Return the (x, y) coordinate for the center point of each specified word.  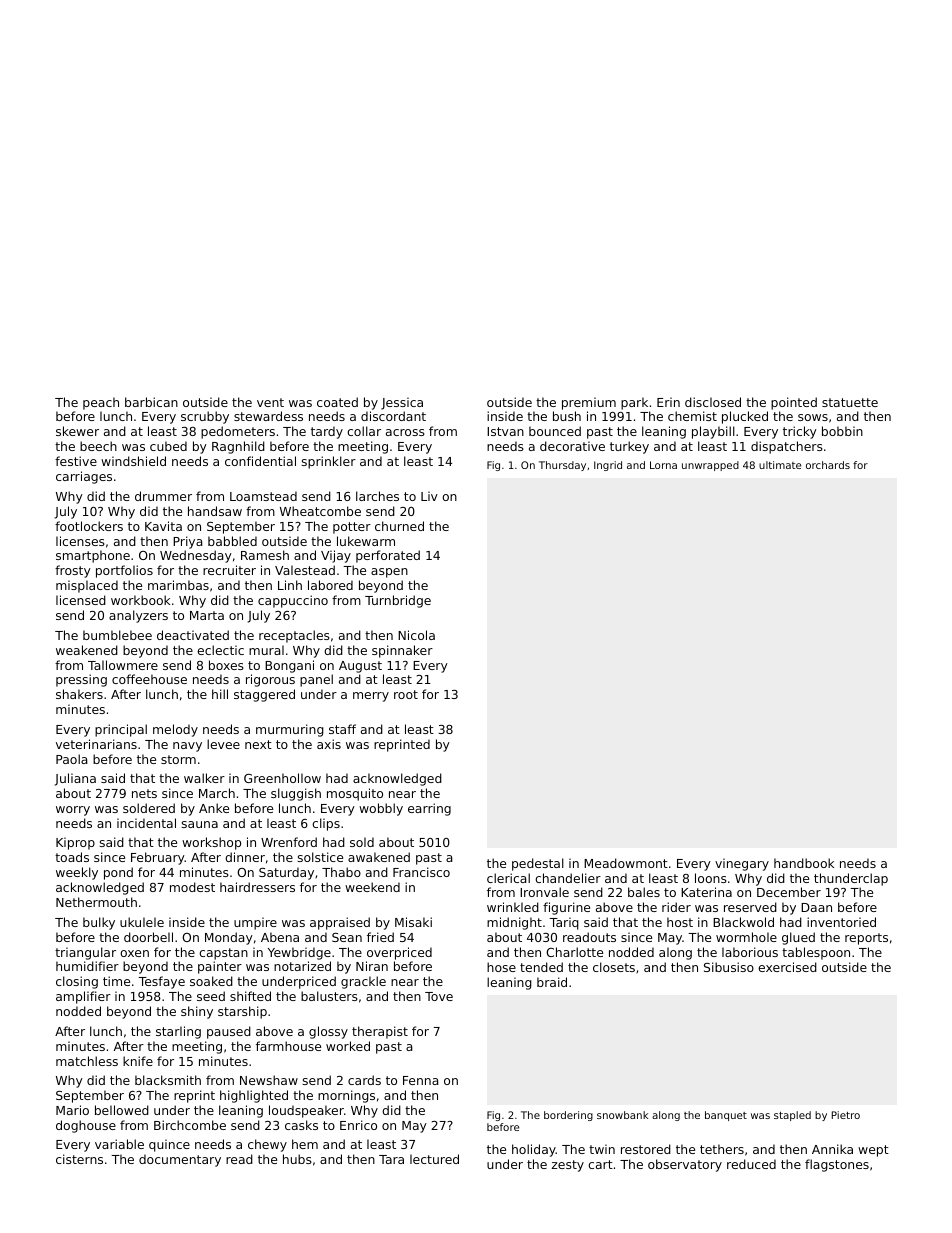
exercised (787, 967)
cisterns (79, 1159)
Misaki (413, 922)
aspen (389, 573)
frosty (73, 571)
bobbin (842, 431)
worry (73, 811)
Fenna (421, 1080)
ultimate (780, 465)
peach (101, 403)
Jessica (402, 403)
